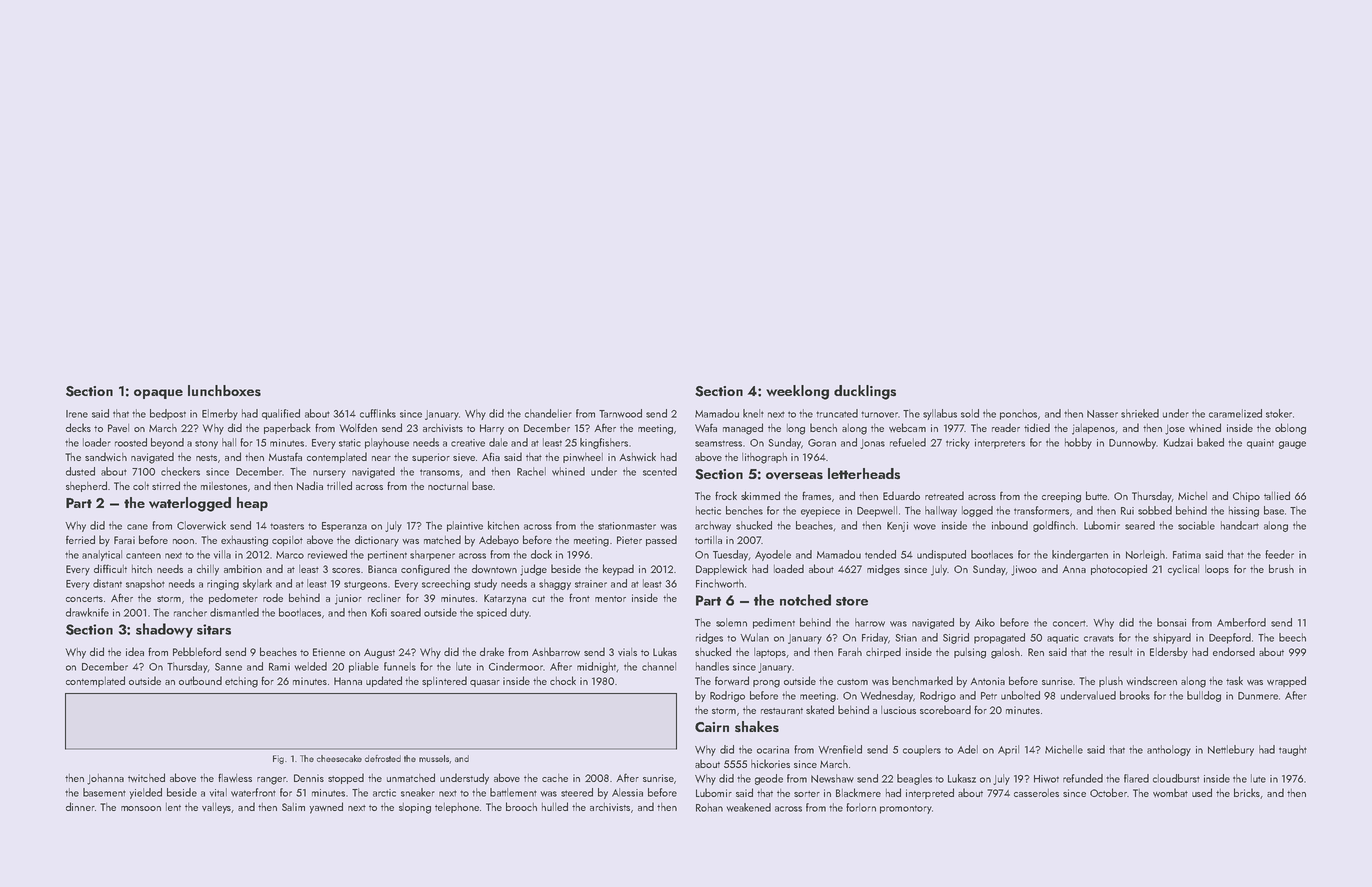  I want to click on handles, so click(712, 666).
